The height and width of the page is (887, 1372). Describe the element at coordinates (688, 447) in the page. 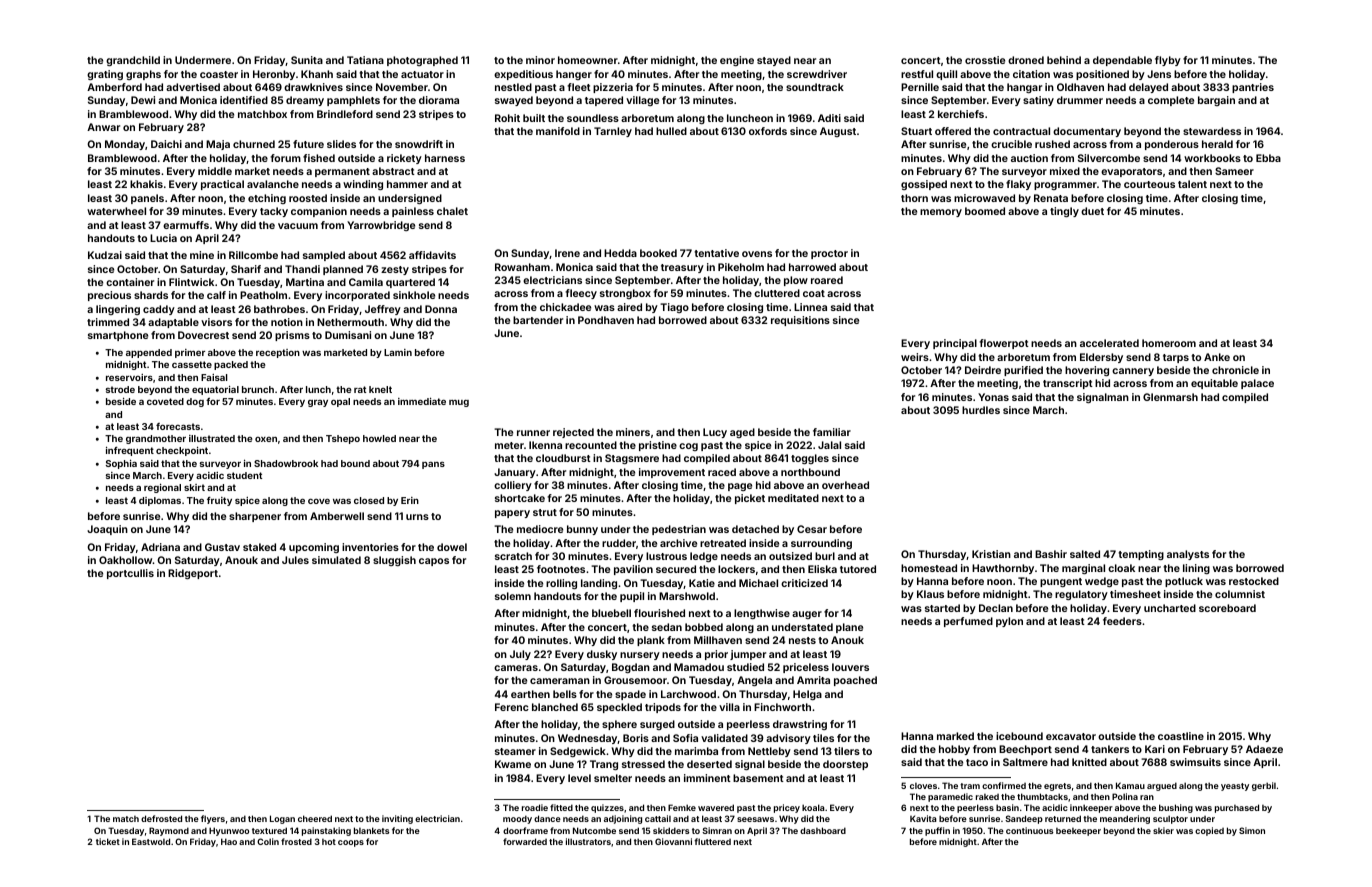

I see `cog` at that location.
